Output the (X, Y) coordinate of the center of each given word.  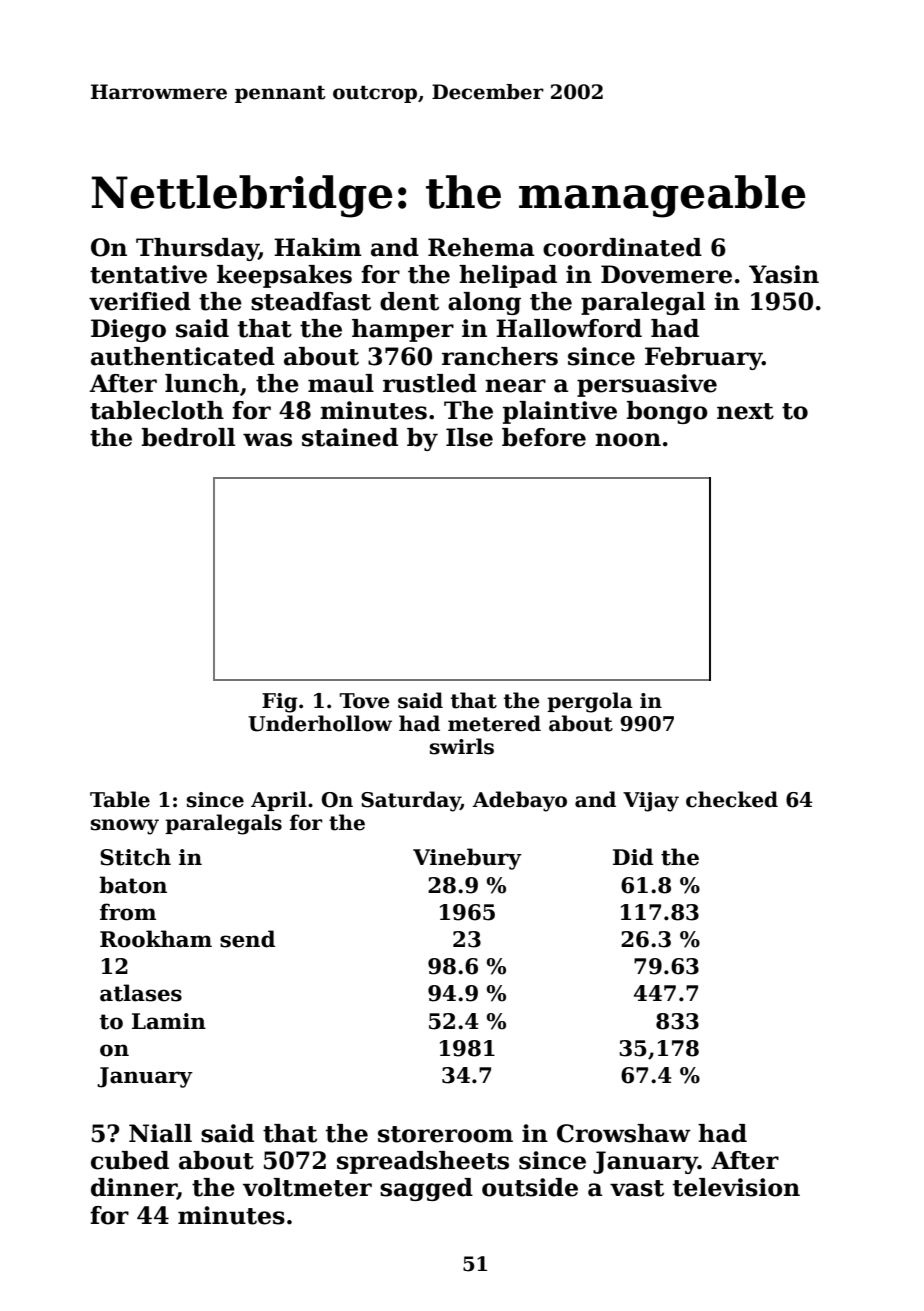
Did (633, 857)
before (544, 437)
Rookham (156, 939)
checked (732, 799)
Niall (160, 1133)
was (267, 440)
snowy (125, 827)
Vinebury (467, 859)
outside (530, 1187)
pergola (590, 702)
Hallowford (569, 328)
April (279, 801)
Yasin (784, 274)
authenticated (183, 356)
